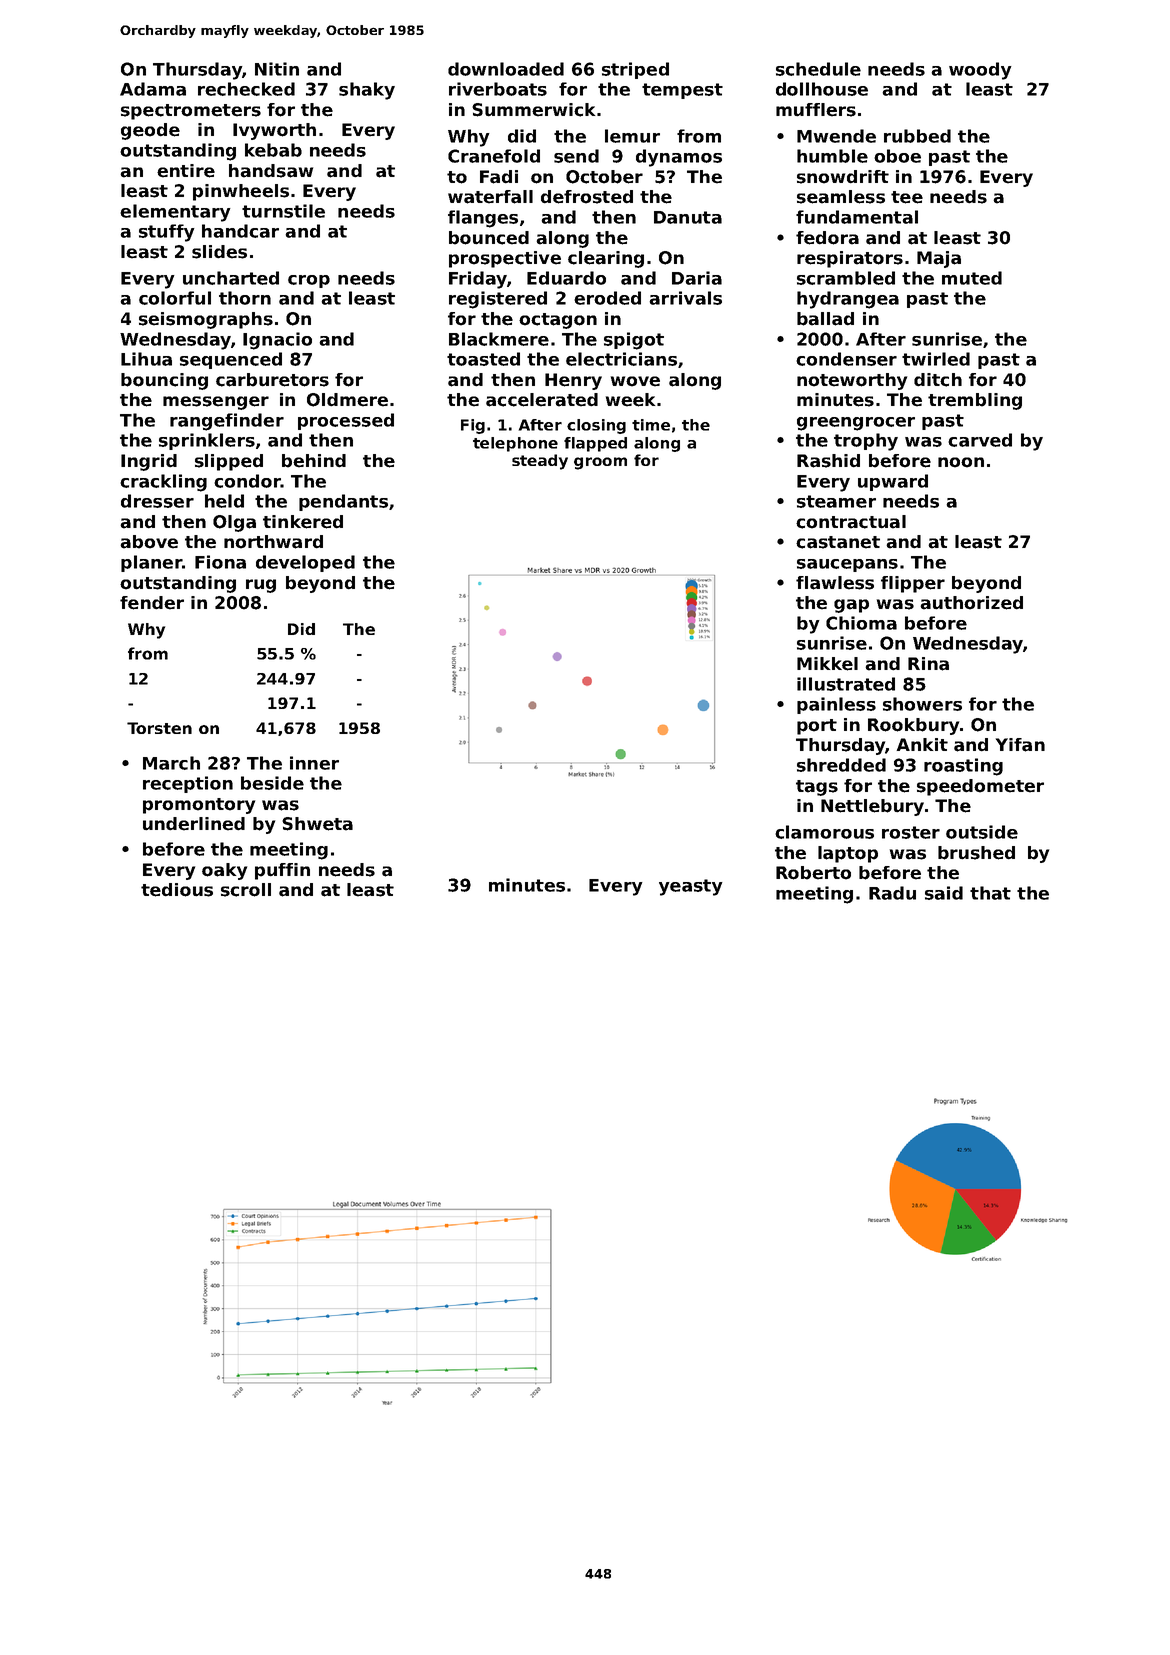 Image resolution: width=1170 pixels, height=1655 pixels. What do you see at coordinates (980, 71) in the screenshot?
I see `woody` at bounding box center [980, 71].
